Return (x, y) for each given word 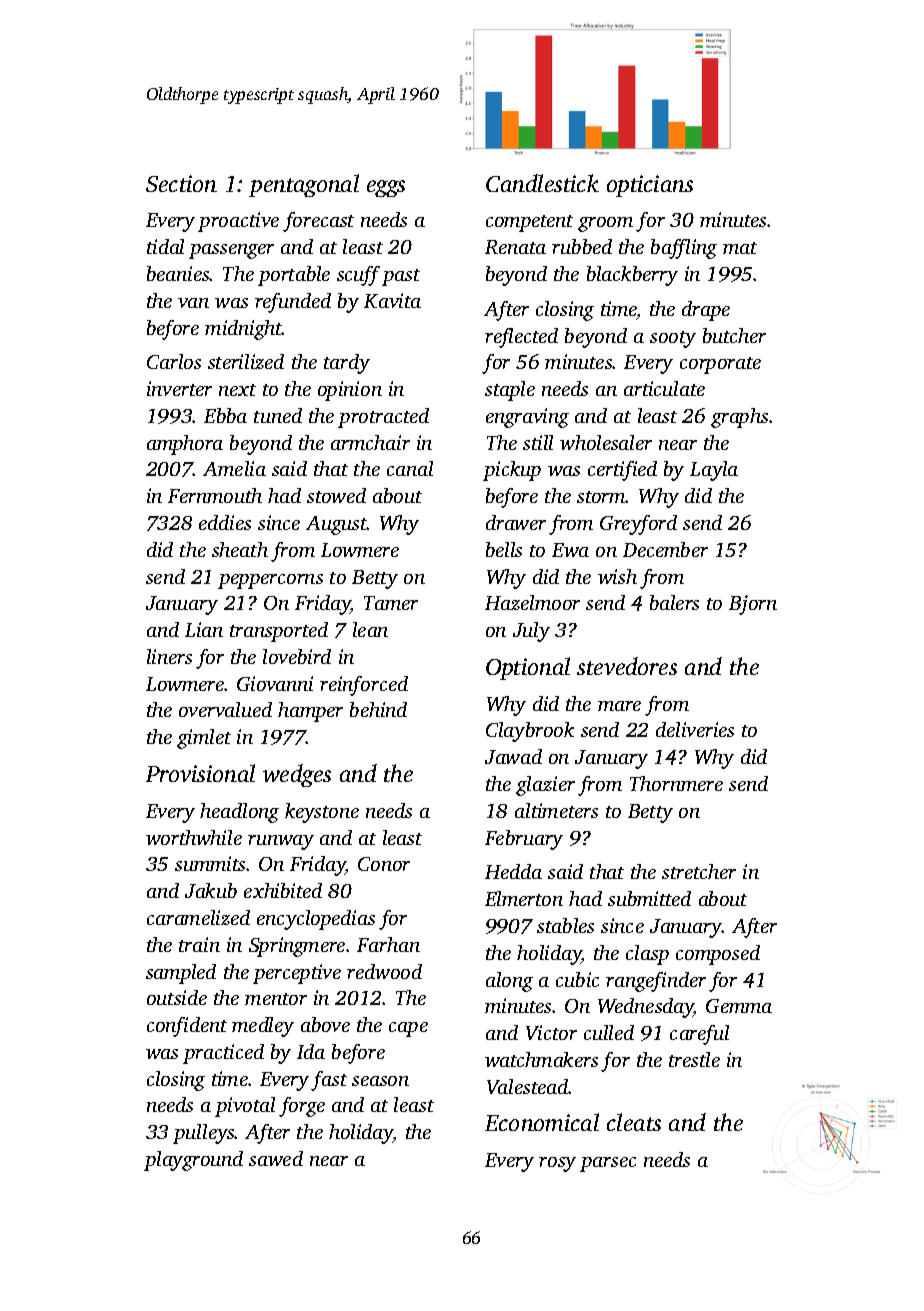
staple (510, 391)
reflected (521, 338)
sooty (673, 339)
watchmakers (541, 1059)
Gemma (739, 1006)
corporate (720, 365)
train (199, 944)
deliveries (695, 729)
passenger (231, 251)
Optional (528, 668)
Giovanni (275, 683)
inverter (179, 388)
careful (699, 1035)
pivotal (245, 1107)
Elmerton (524, 898)
